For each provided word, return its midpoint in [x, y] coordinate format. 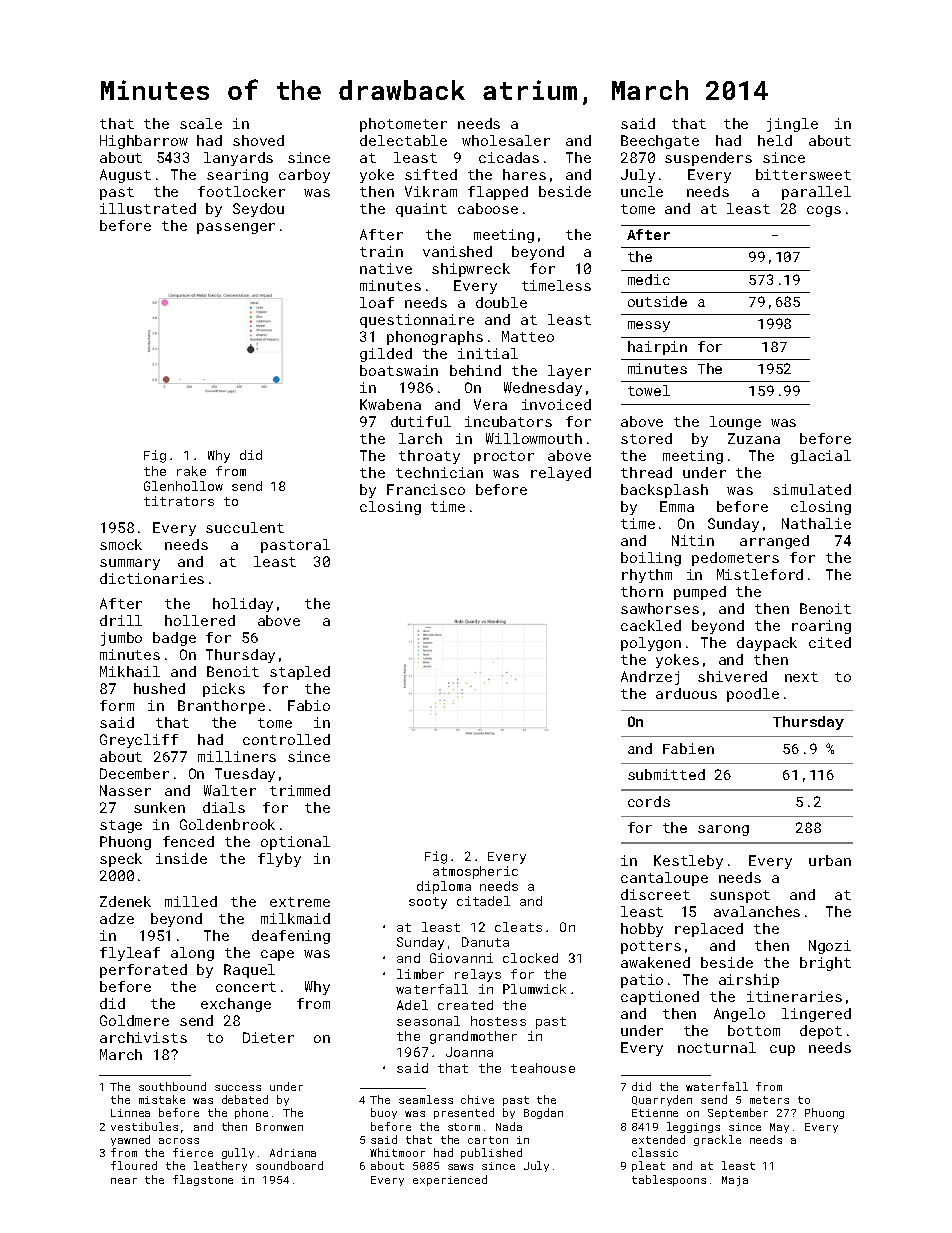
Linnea [130, 1113]
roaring [821, 627]
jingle [792, 125]
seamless [426, 1099]
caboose [488, 208]
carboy [304, 176]
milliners [237, 756]
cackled [651, 625]
